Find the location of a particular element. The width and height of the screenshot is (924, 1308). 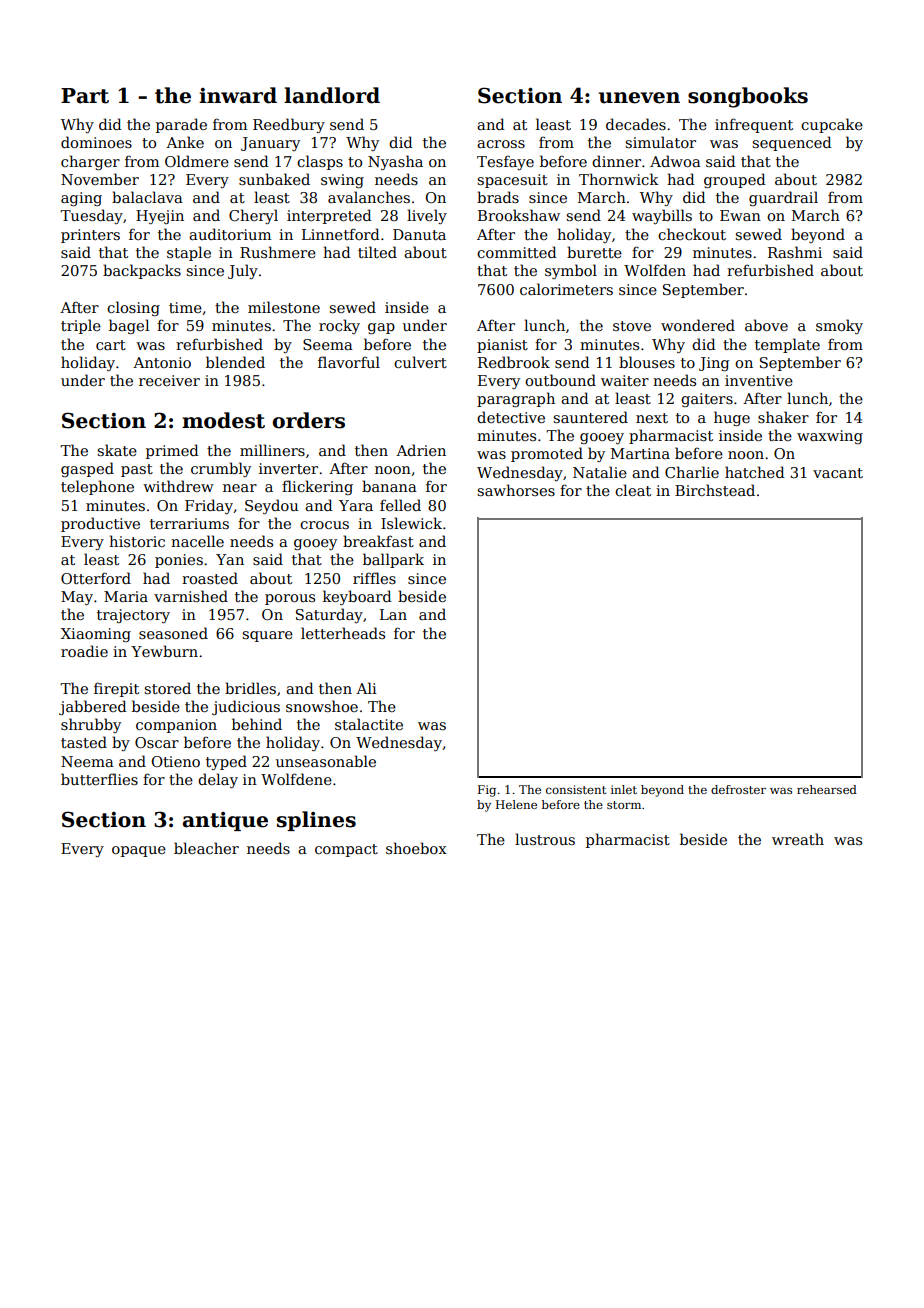

vacant is located at coordinates (838, 473).
